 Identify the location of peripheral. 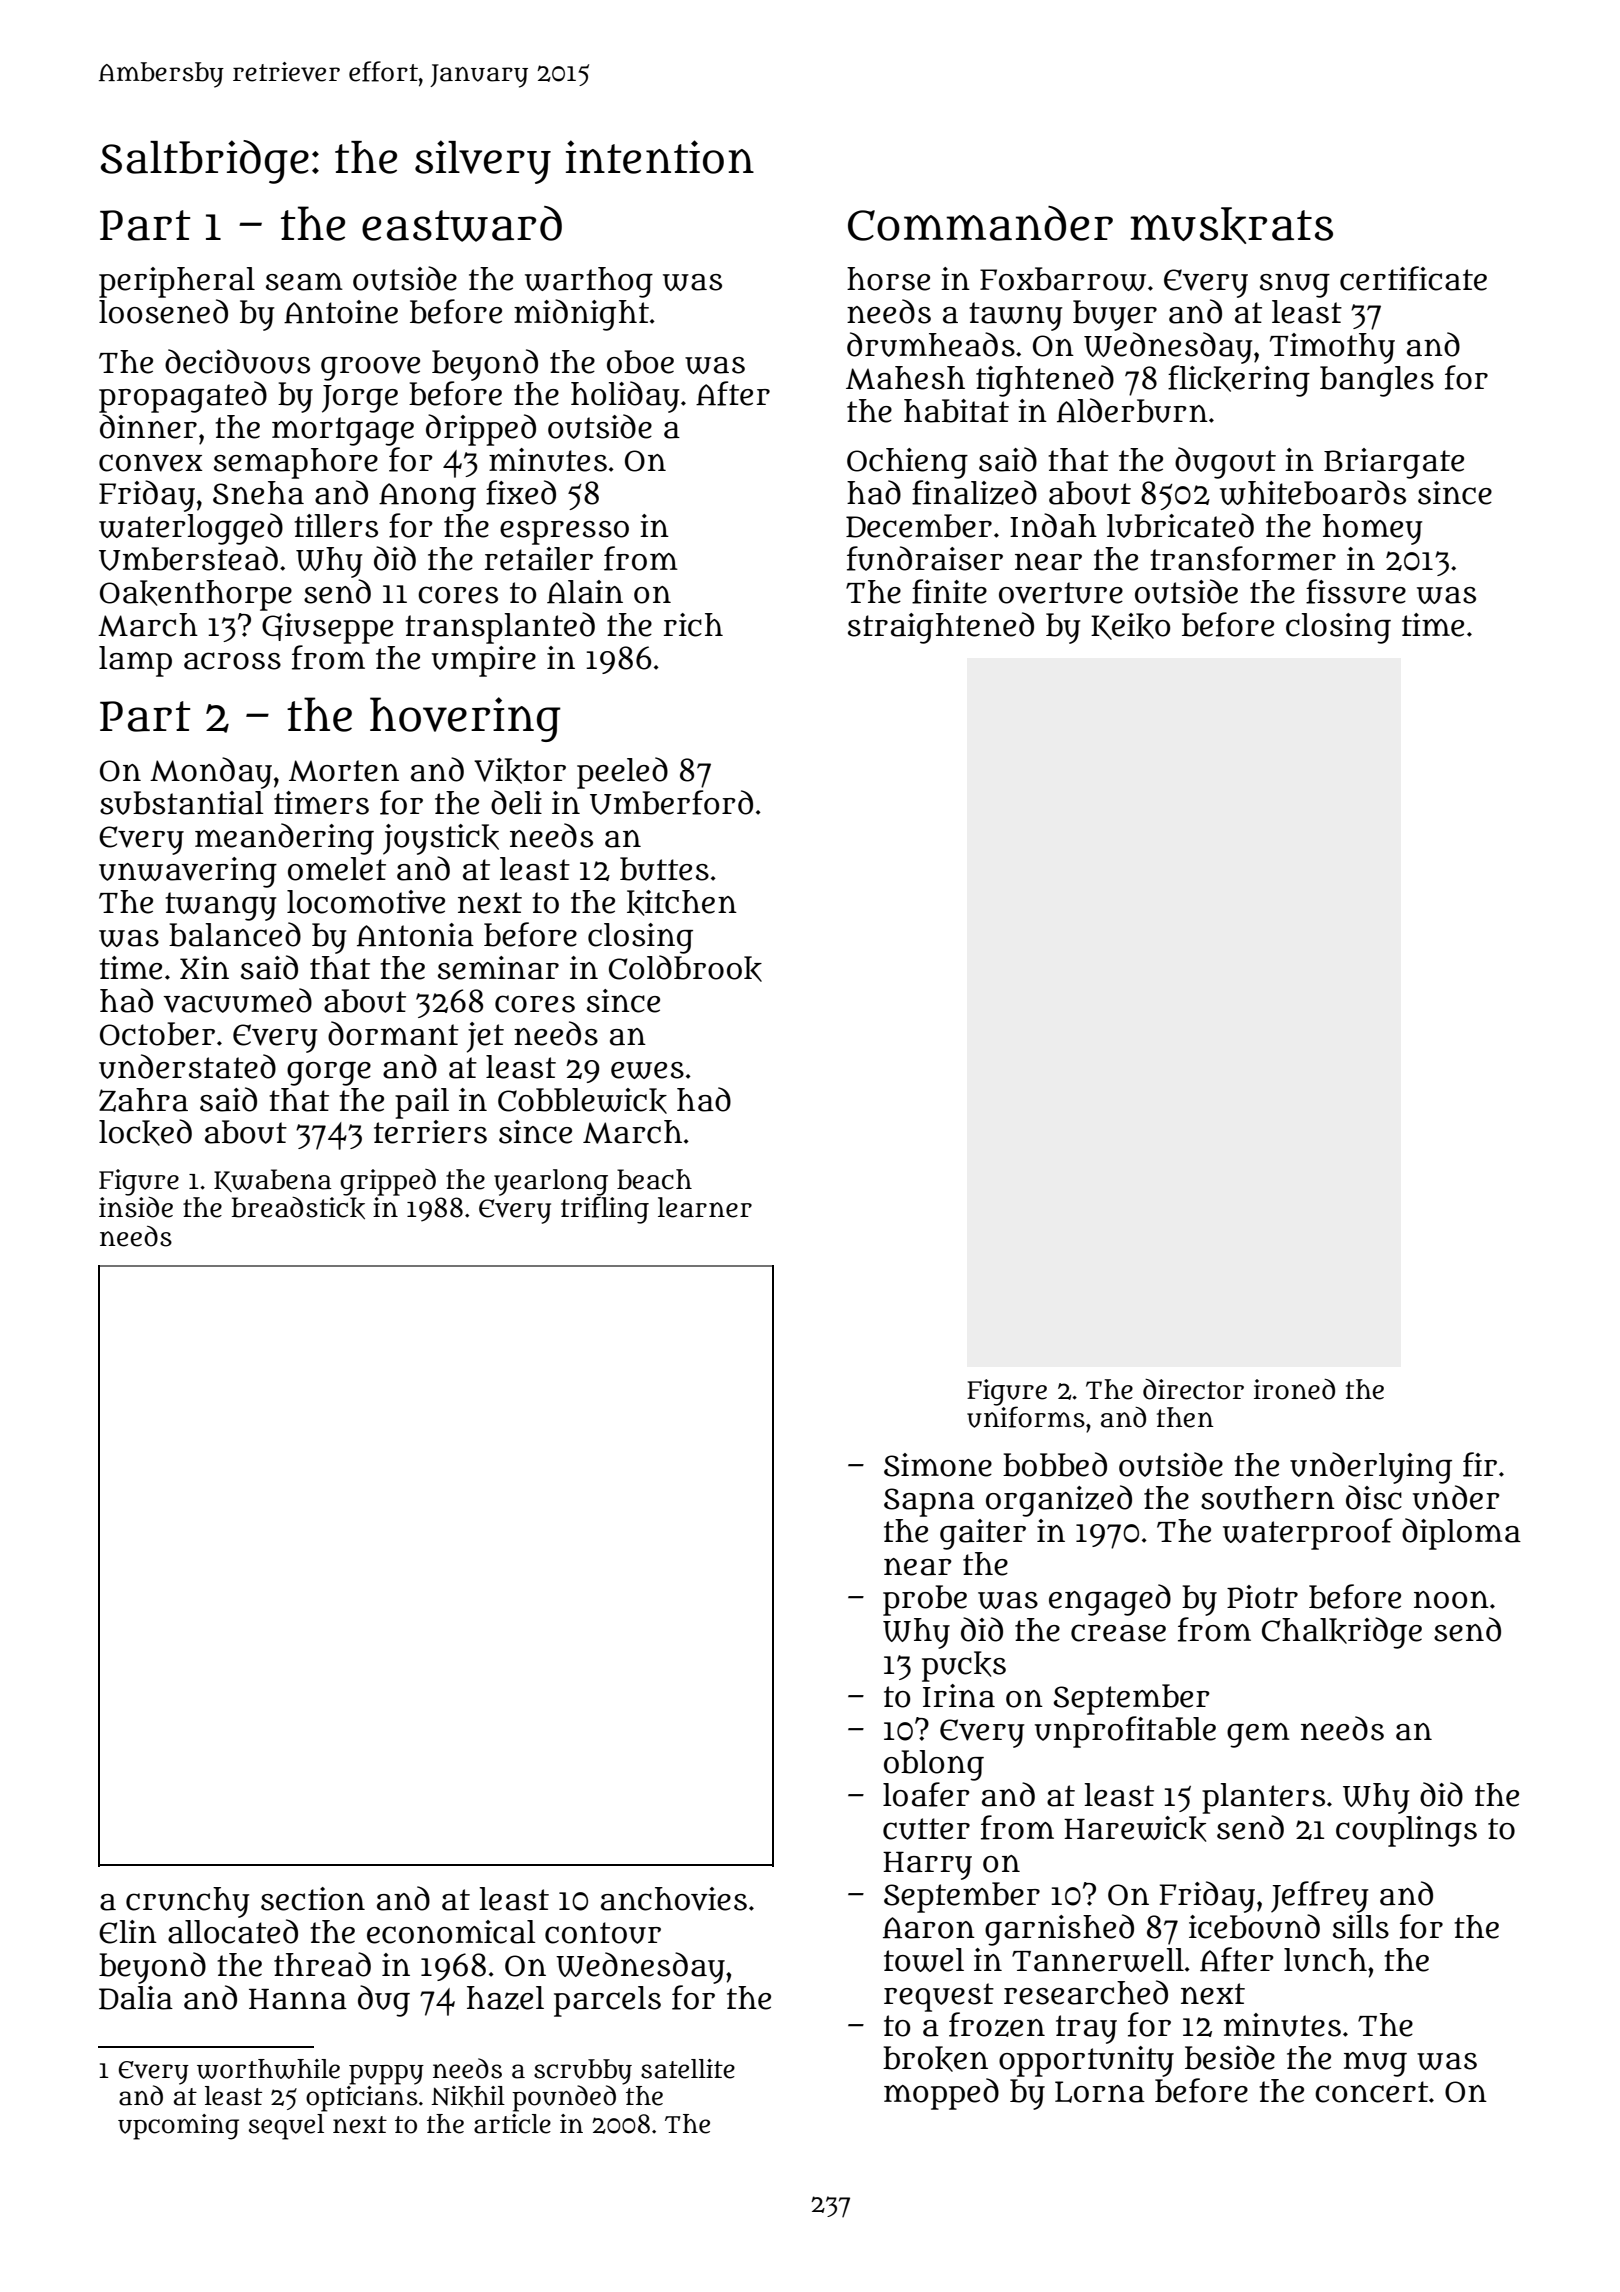
(177, 282).
